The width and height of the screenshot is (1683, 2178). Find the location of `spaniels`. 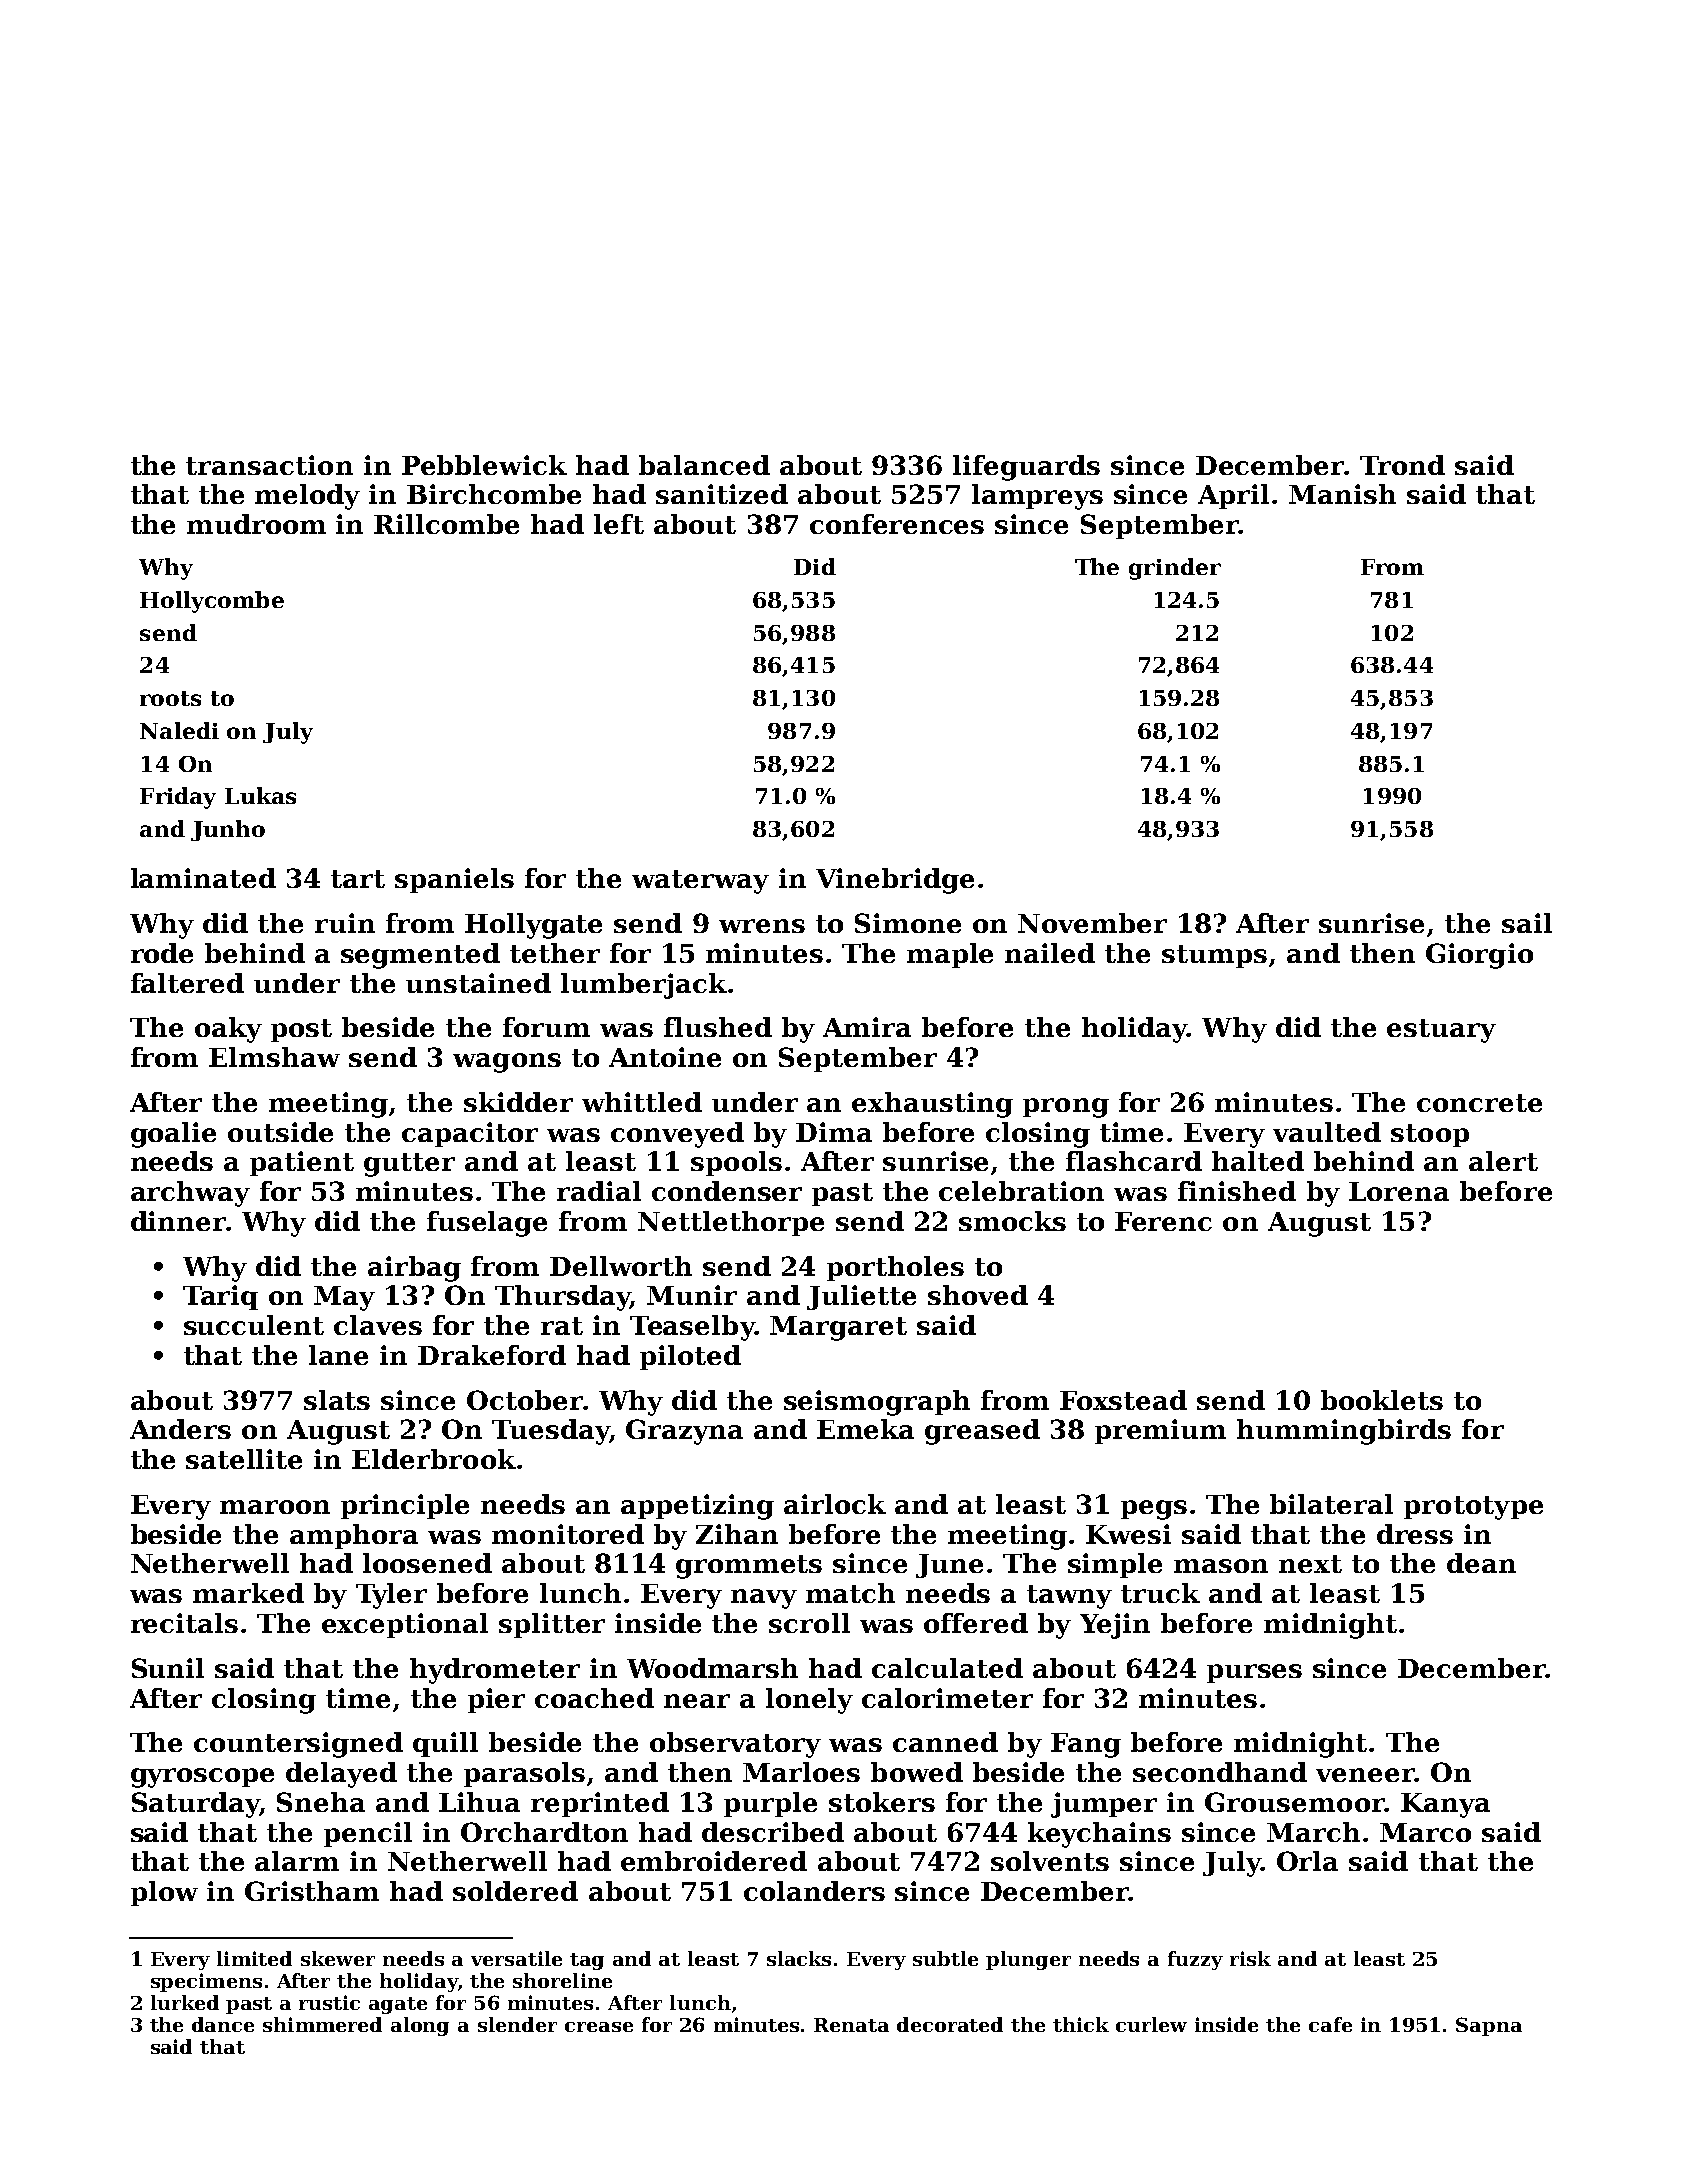

spaniels is located at coordinates (454, 880).
